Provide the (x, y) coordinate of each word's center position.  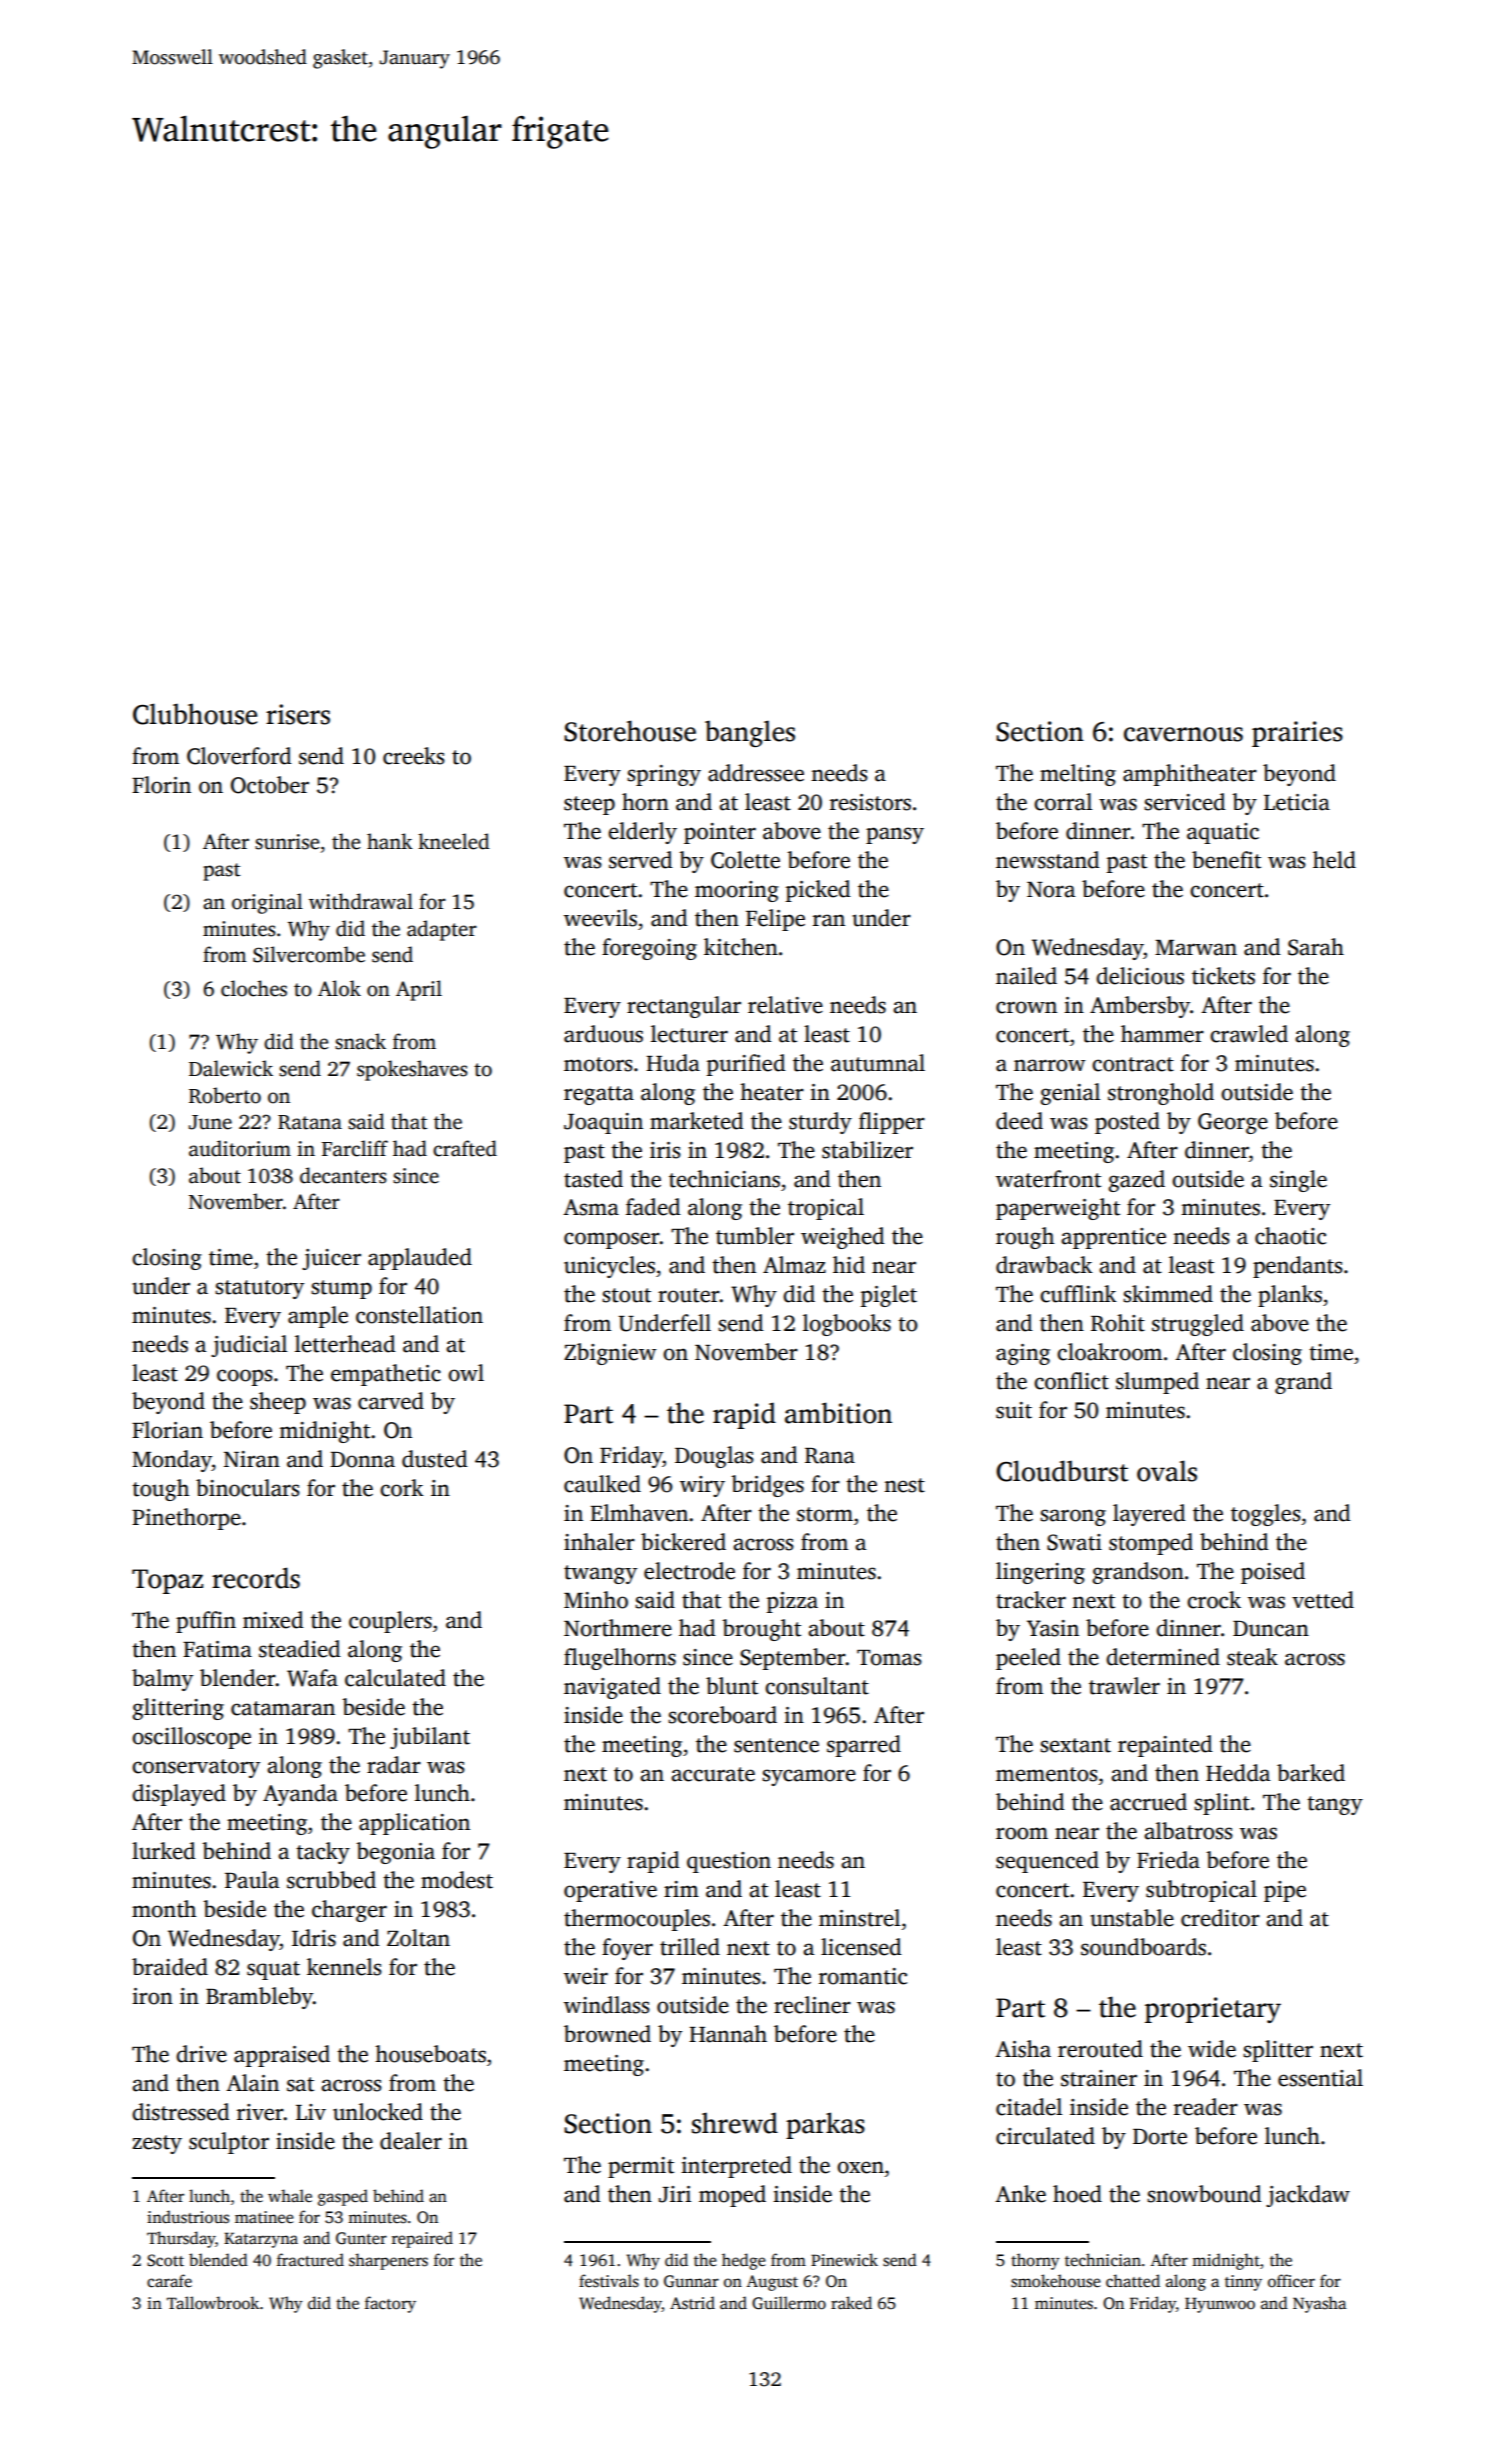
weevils (600, 918)
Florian (167, 1430)
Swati (1074, 1542)
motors (598, 1064)
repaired (422, 2239)
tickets (1223, 976)
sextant (1075, 1745)
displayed (179, 1795)
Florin (161, 785)
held (1334, 860)
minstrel (859, 1918)
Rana (830, 1456)
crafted (465, 1148)
